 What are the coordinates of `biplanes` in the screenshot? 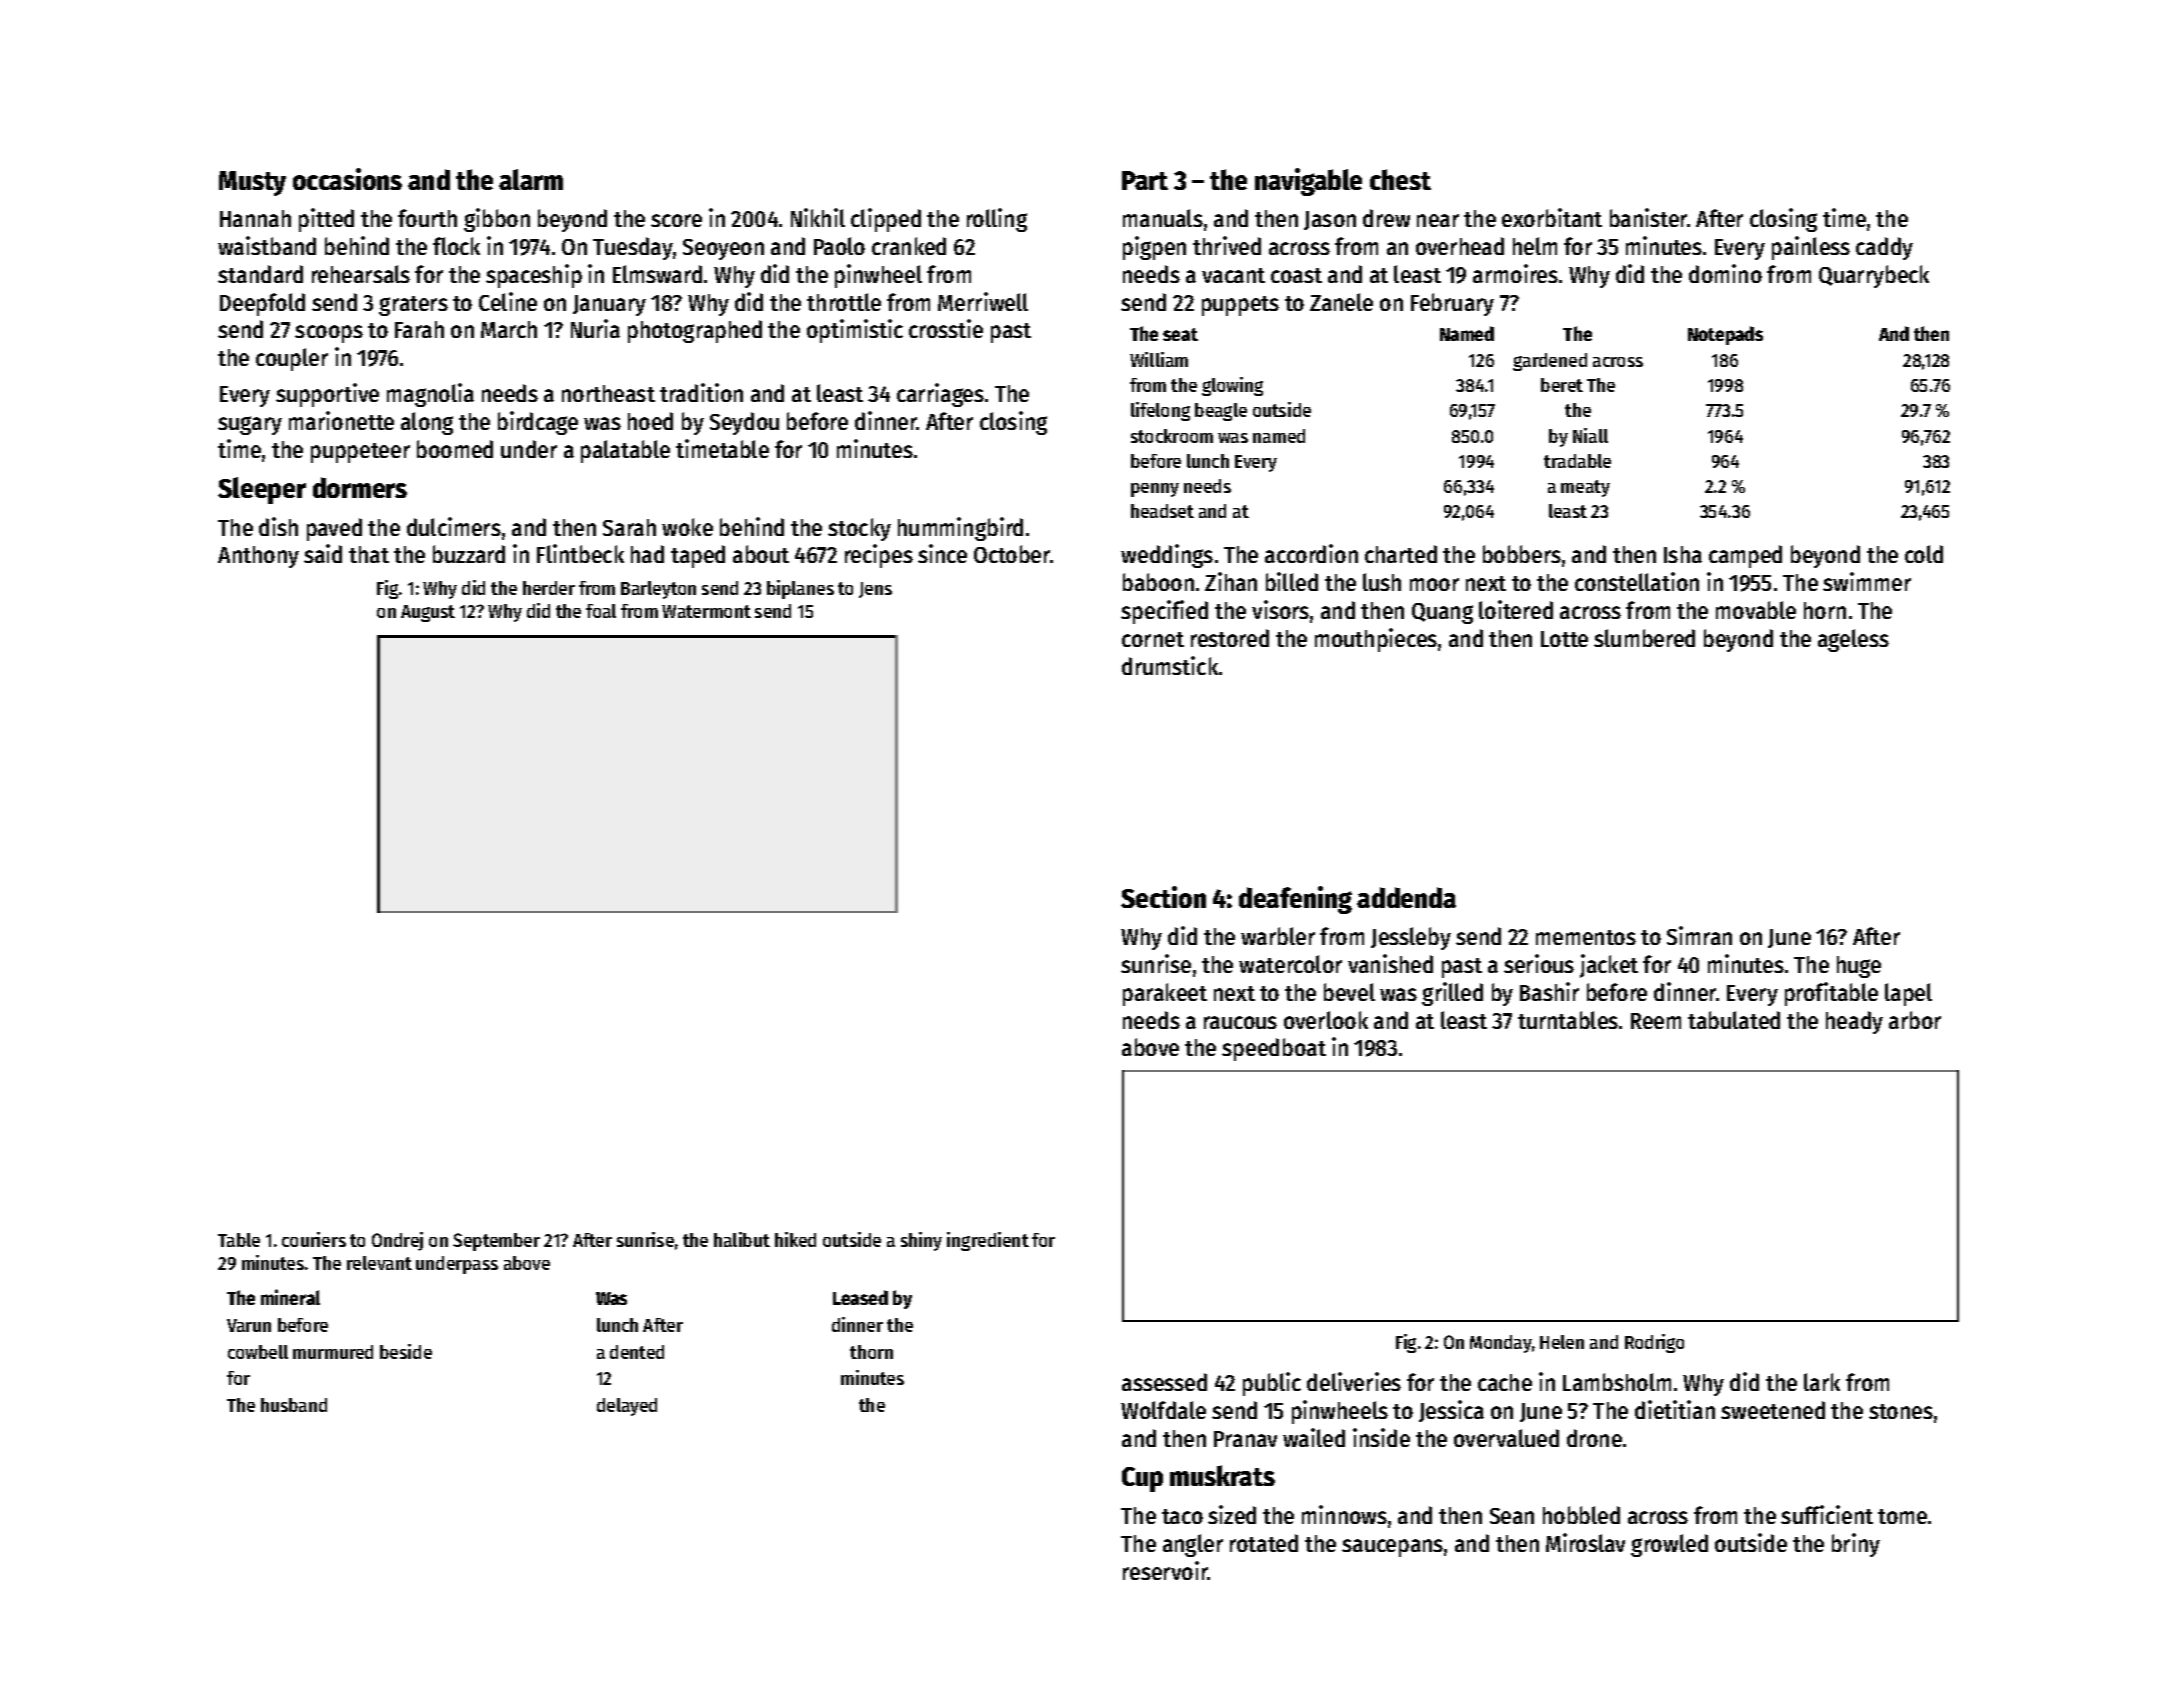 It's located at (800, 589).
